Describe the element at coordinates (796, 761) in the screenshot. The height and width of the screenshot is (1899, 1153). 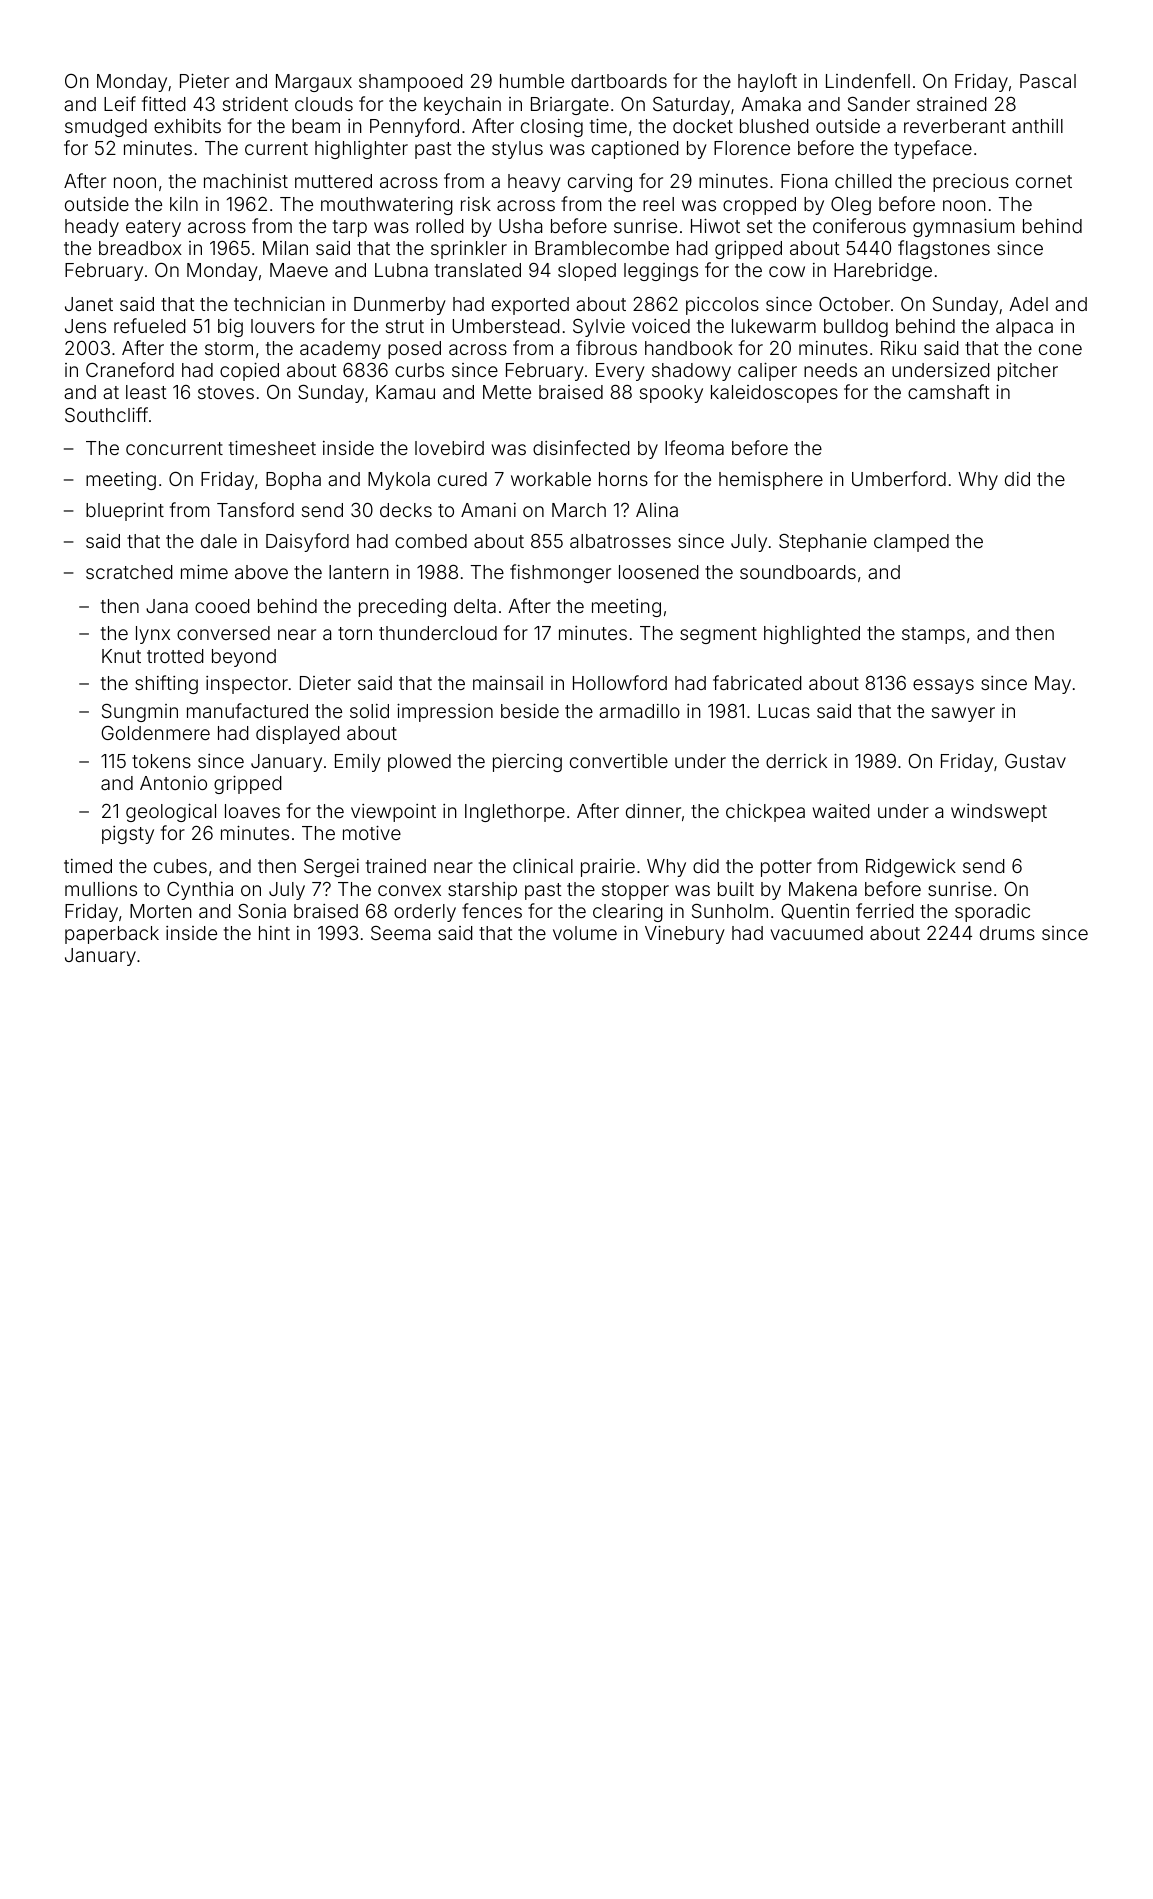
I see `derrick` at that location.
